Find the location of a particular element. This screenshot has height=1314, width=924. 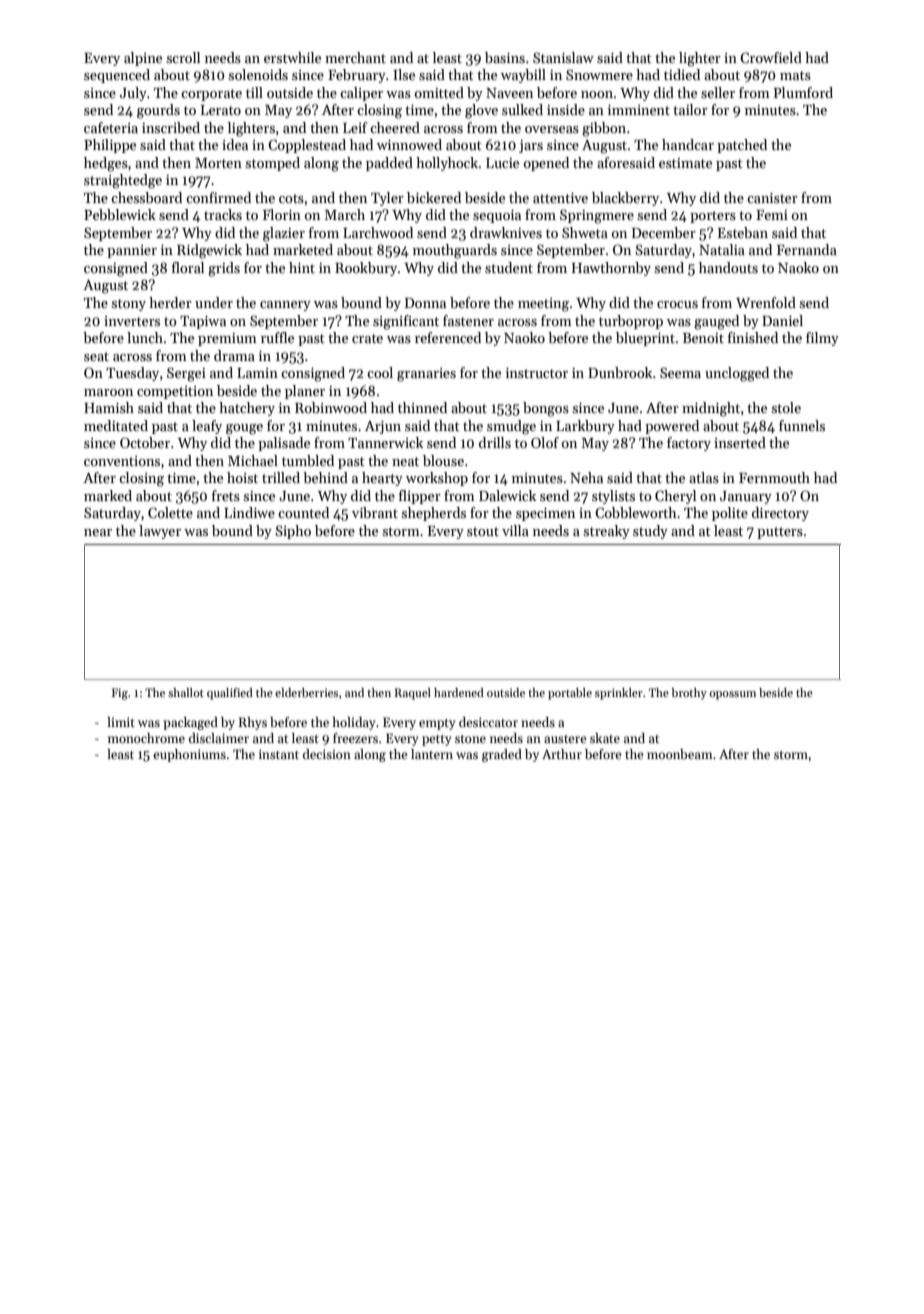

patched is located at coordinates (742, 146).
